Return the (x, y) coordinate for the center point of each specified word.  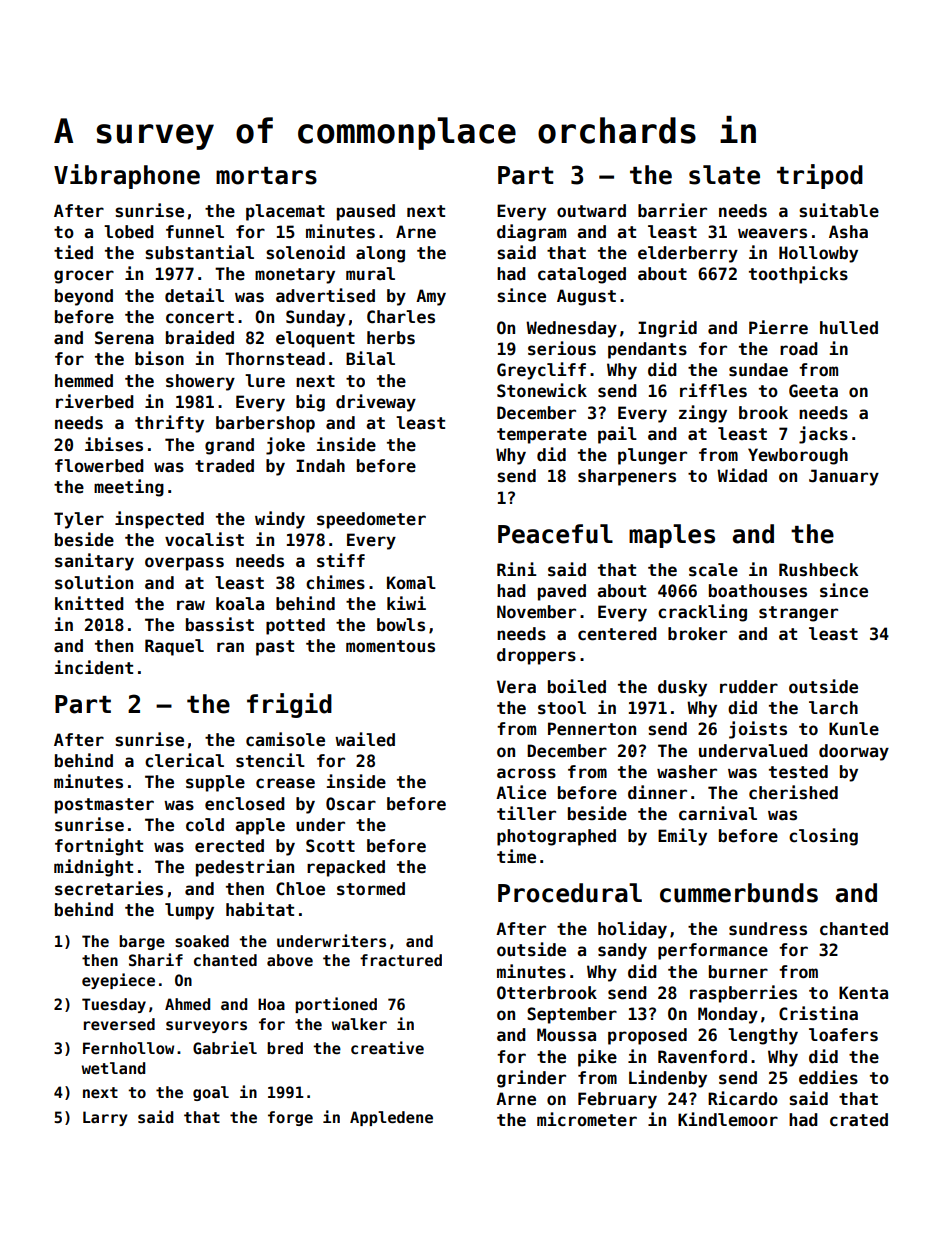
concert (200, 317)
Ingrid (667, 329)
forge (290, 1118)
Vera (516, 687)
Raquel (174, 647)
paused (366, 212)
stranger (798, 614)
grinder (531, 1079)
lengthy (763, 1036)
